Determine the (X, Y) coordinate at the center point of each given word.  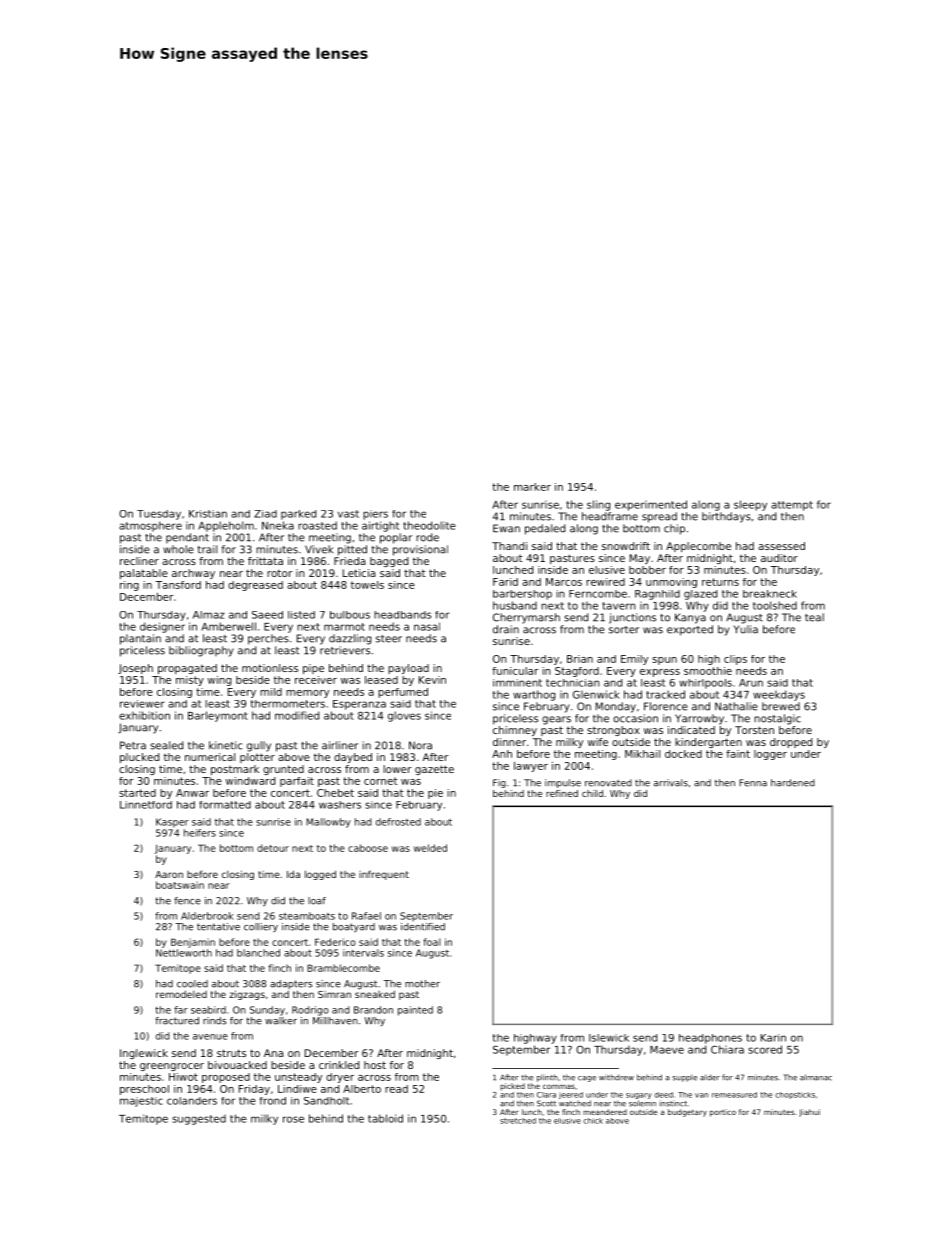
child (592, 793)
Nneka (278, 525)
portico (723, 1113)
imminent (517, 683)
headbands (402, 615)
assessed (781, 546)
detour (273, 848)
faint (738, 754)
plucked (139, 758)
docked (683, 754)
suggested (199, 1120)
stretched (518, 1121)
